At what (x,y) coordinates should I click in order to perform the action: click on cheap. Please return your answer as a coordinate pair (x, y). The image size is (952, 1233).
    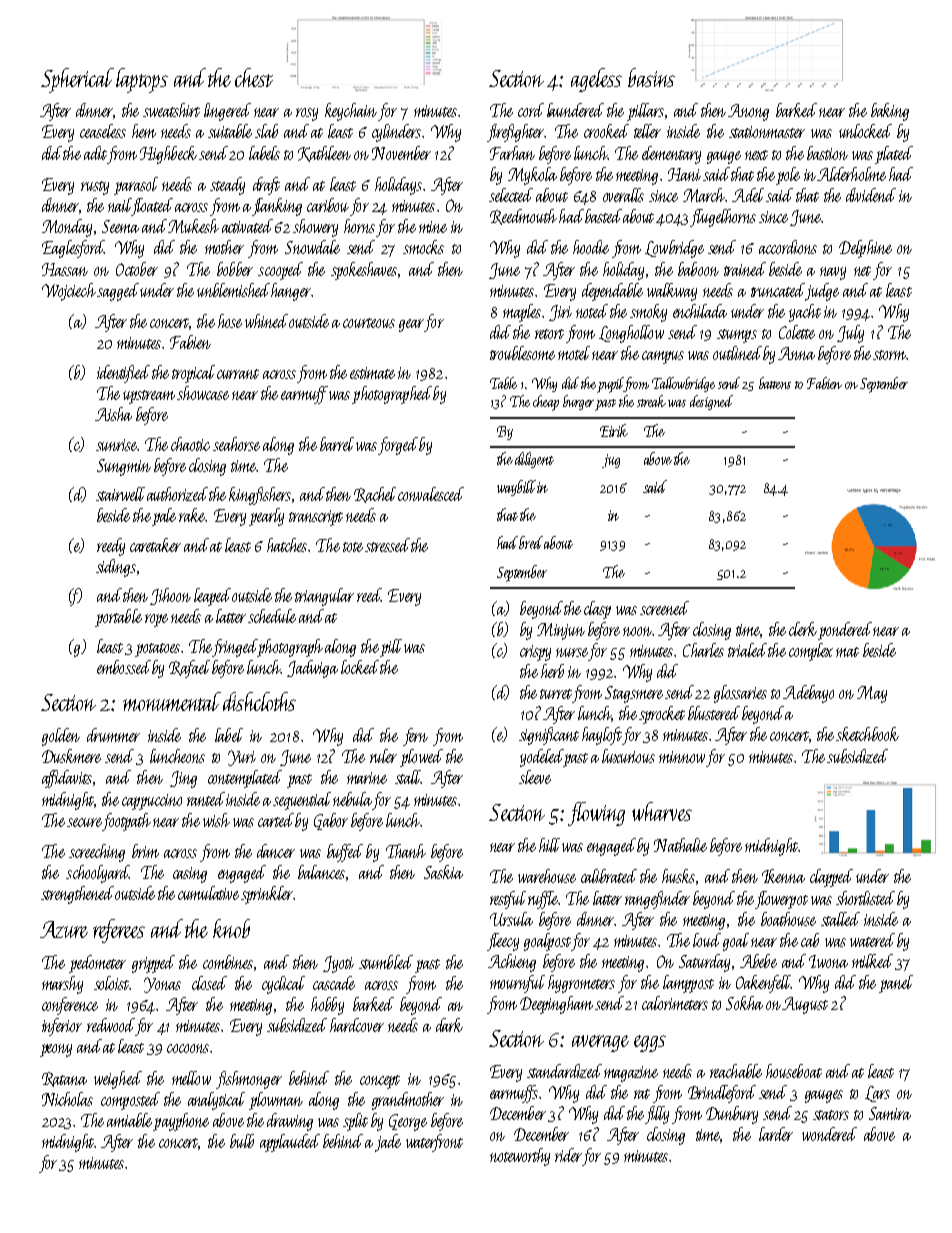
    Looking at the image, I should click on (546, 403).
